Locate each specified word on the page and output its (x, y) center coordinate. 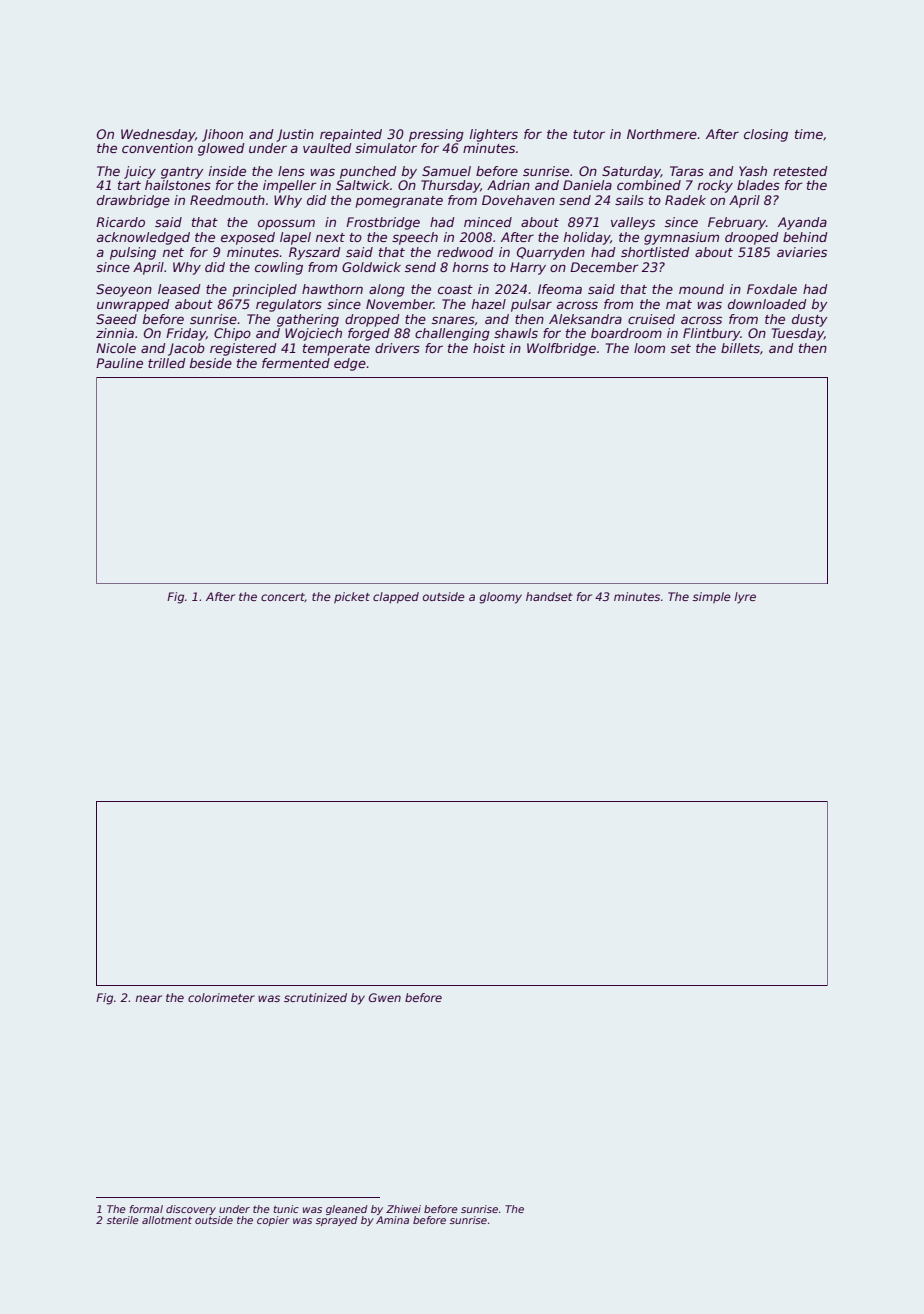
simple (712, 598)
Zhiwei (403, 1209)
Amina (392, 1220)
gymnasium (681, 238)
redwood (465, 252)
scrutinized (315, 997)
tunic (286, 1209)
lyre (745, 598)
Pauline (119, 363)
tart (129, 185)
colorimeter (221, 997)
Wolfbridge (561, 349)
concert (283, 597)
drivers (397, 348)
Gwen (385, 997)
